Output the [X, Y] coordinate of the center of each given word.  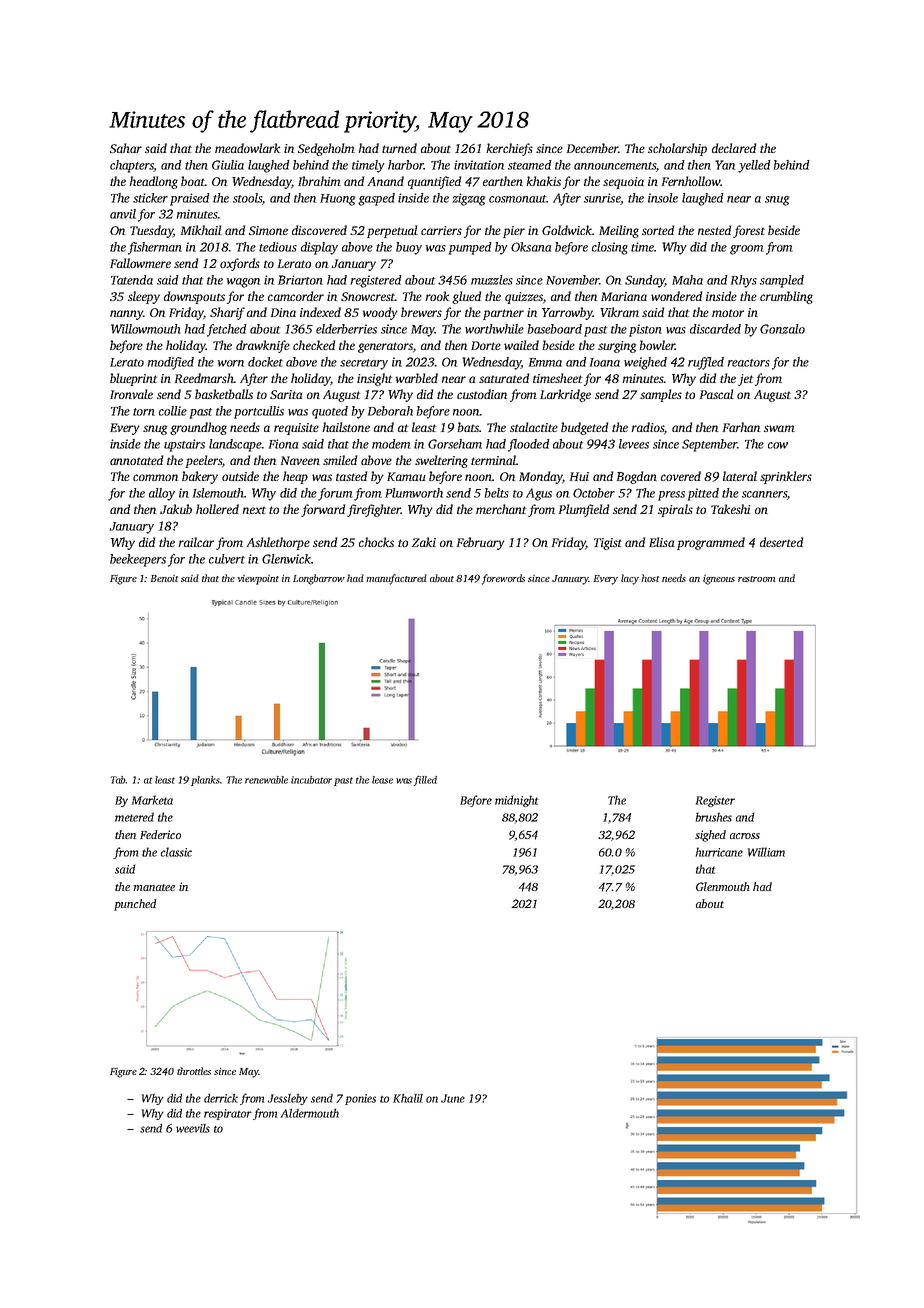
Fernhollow [691, 181]
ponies [360, 1099]
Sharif [227, 313]
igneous [719, 580]
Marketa [152, 800]
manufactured [396, 579]
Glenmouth [722, 886]
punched [135, 905]
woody [380, 313]
